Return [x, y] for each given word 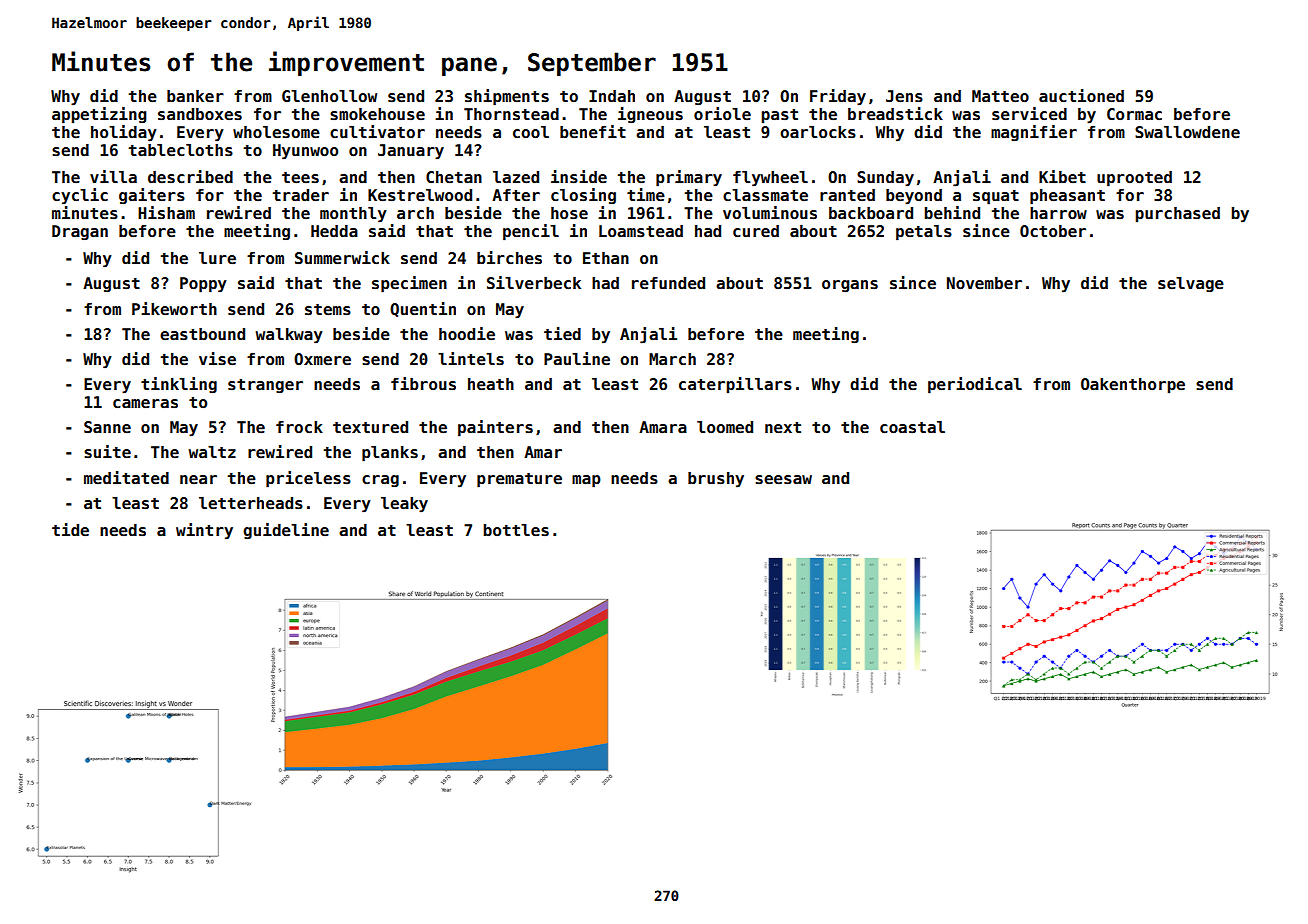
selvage [1191, 284]
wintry [204, 531]
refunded [668, 283]
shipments [507, 97]
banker [195, 96]
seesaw [783, 480]
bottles [516, 530]
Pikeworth [174, 309]
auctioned [1081, 96]
